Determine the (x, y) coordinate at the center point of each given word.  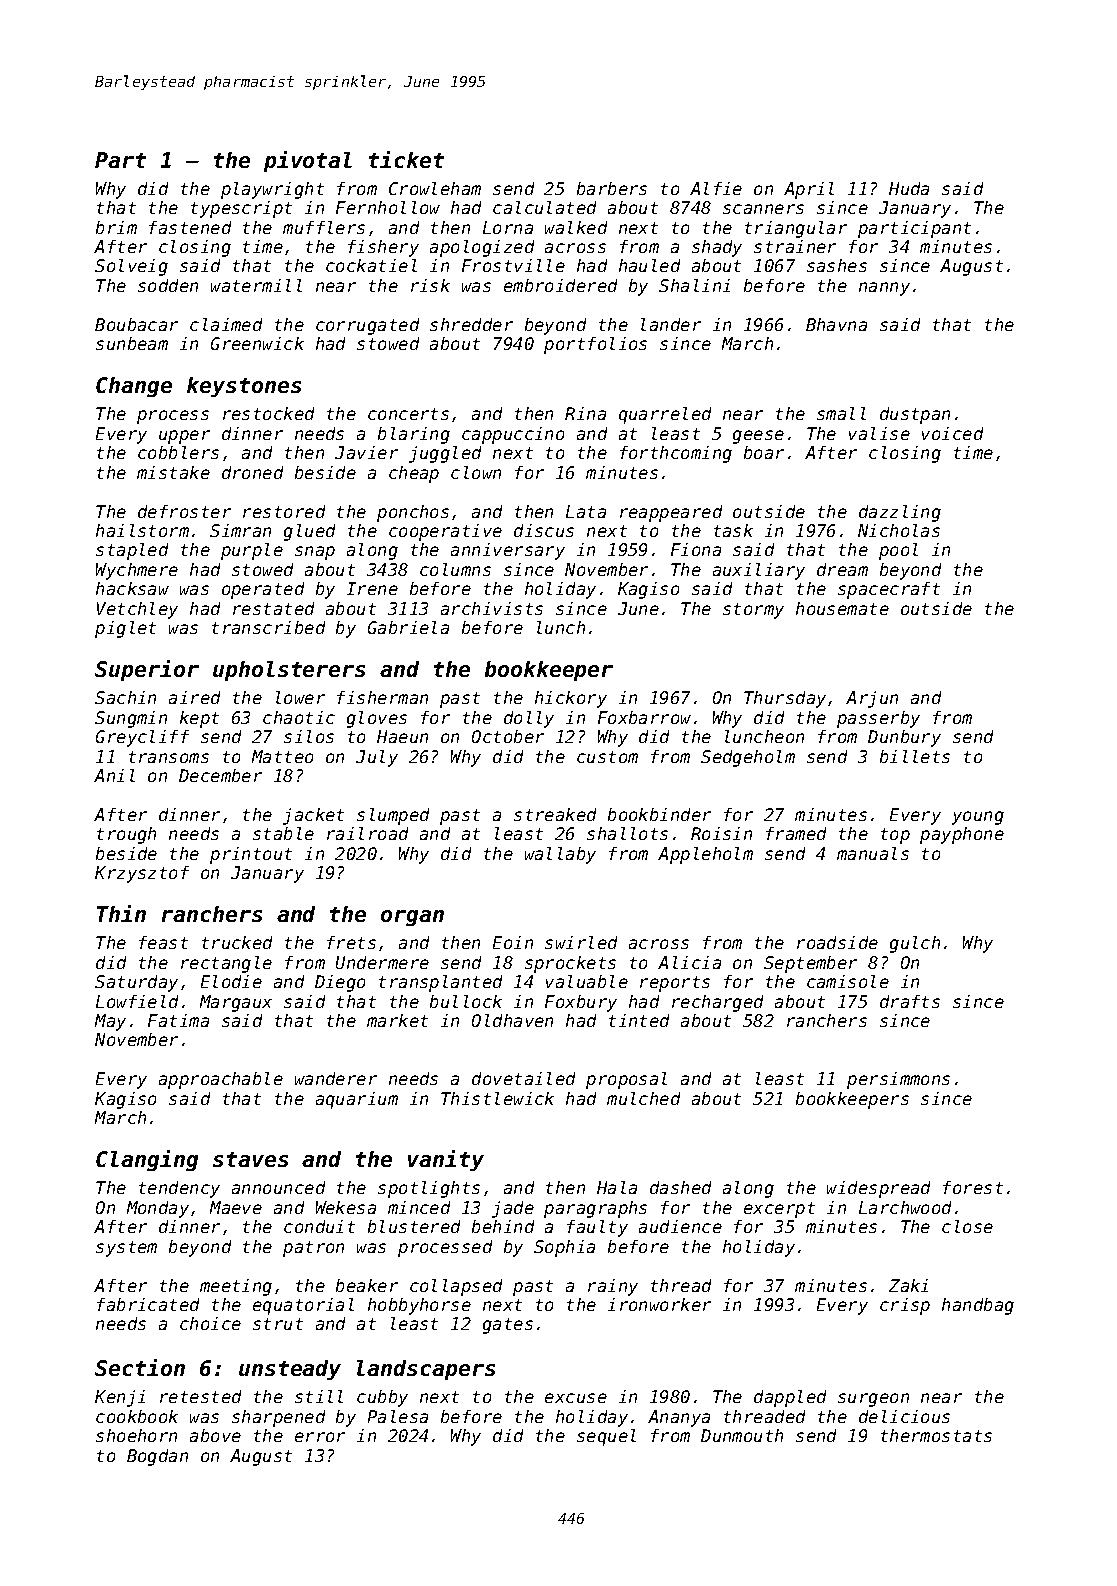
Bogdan (157, 1457)
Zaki (908, 1285)
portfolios (595, 345)
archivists (492, 608)
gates (508, 1326)
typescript (241, 209)
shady (717, 248)
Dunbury (904, 738)
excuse (576, 1398)
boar (764, 452)
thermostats (936, 1435)
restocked (268, 413)
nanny (884, 289)
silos (309, 736)
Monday (158, 1209)
